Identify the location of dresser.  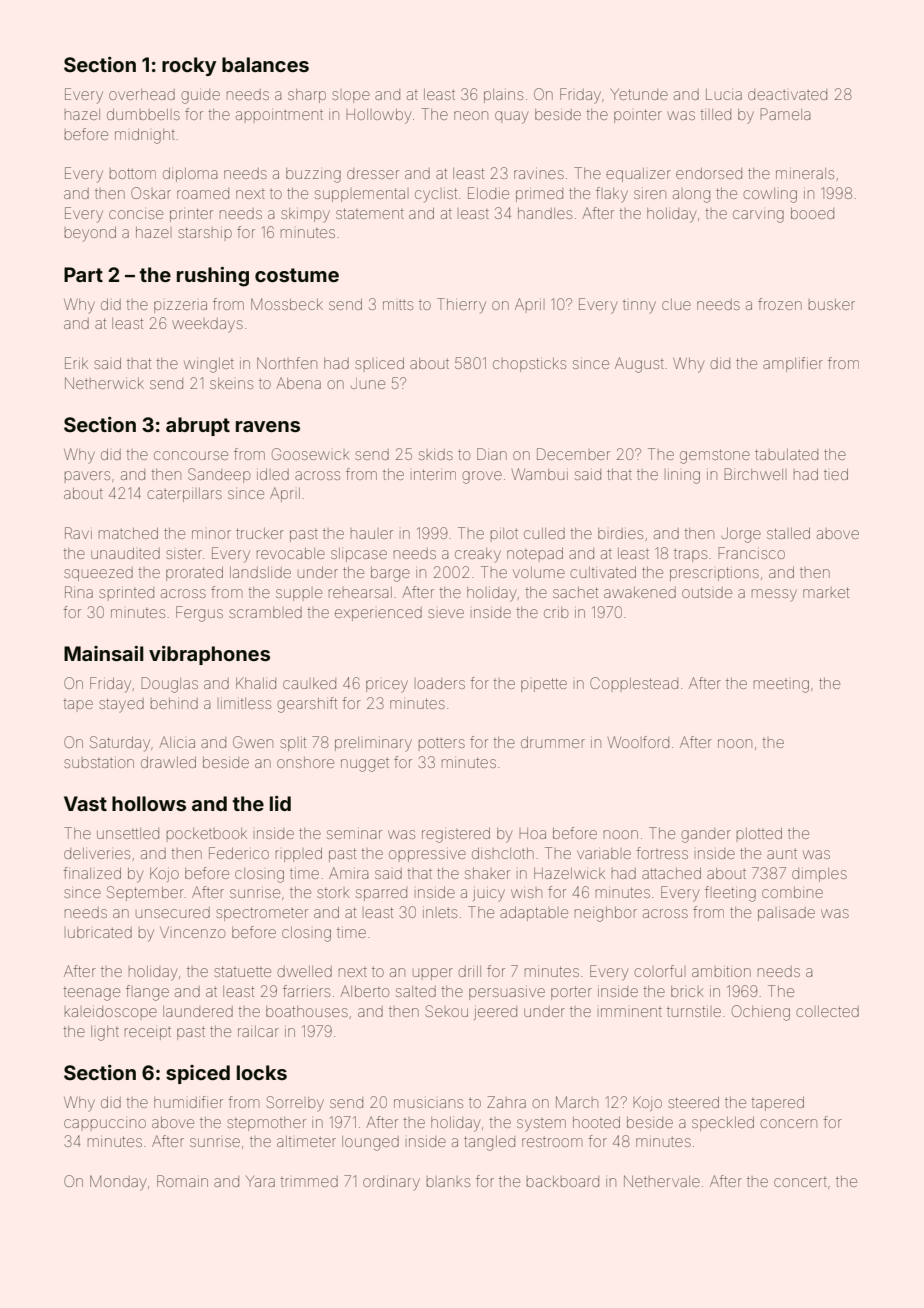
(373, 173).
